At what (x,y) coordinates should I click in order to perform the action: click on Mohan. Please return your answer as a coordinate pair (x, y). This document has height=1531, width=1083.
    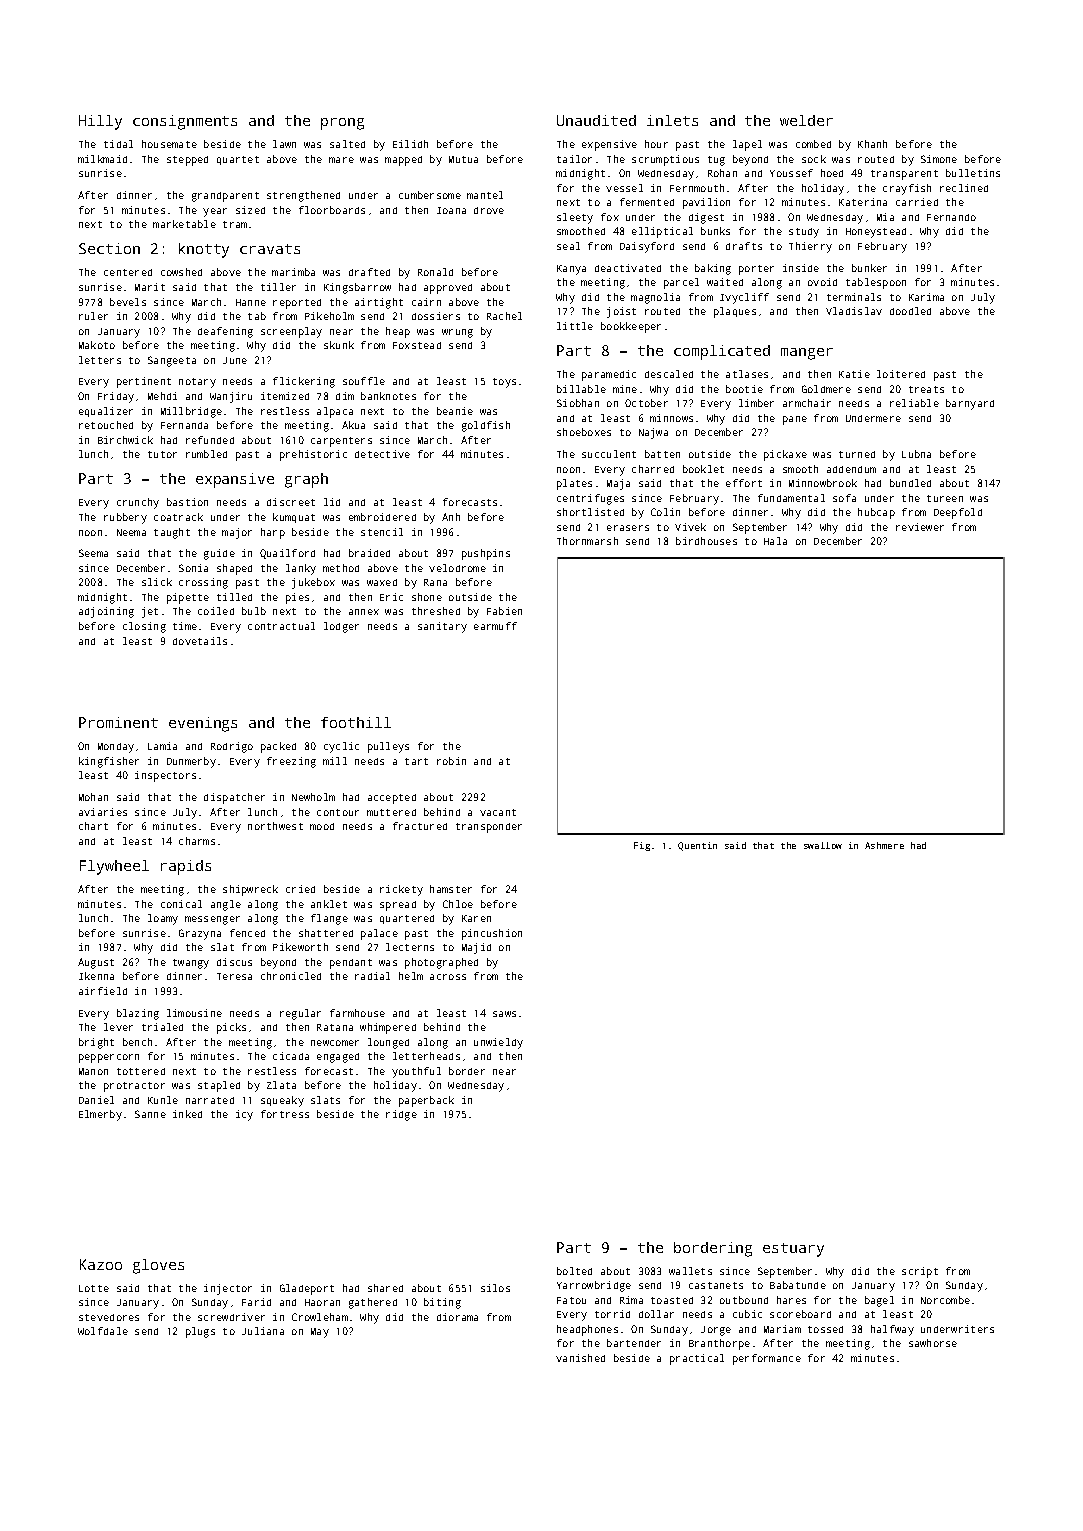
    Looking at the image, I should click on (93, 797).
